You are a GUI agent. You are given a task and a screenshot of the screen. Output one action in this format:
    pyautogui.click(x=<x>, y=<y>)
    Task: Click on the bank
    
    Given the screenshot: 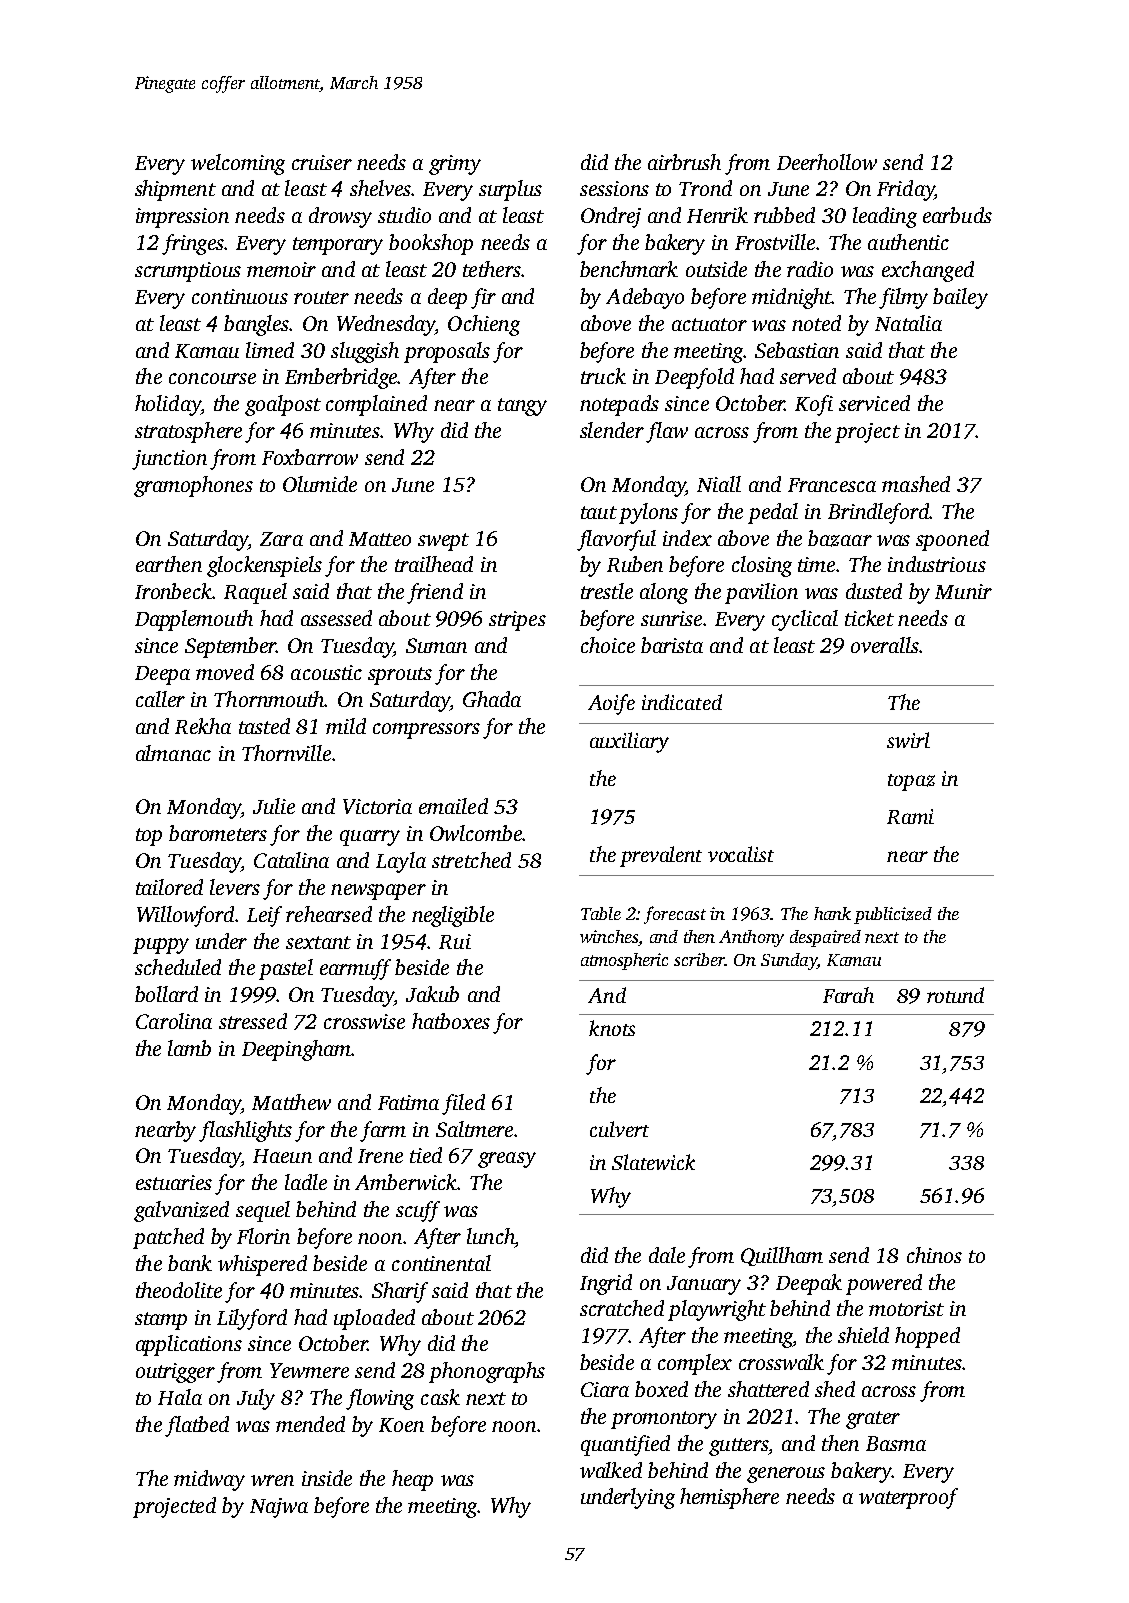 What is the action you would take?
    pyautogui.click(x=190, y=1263)
